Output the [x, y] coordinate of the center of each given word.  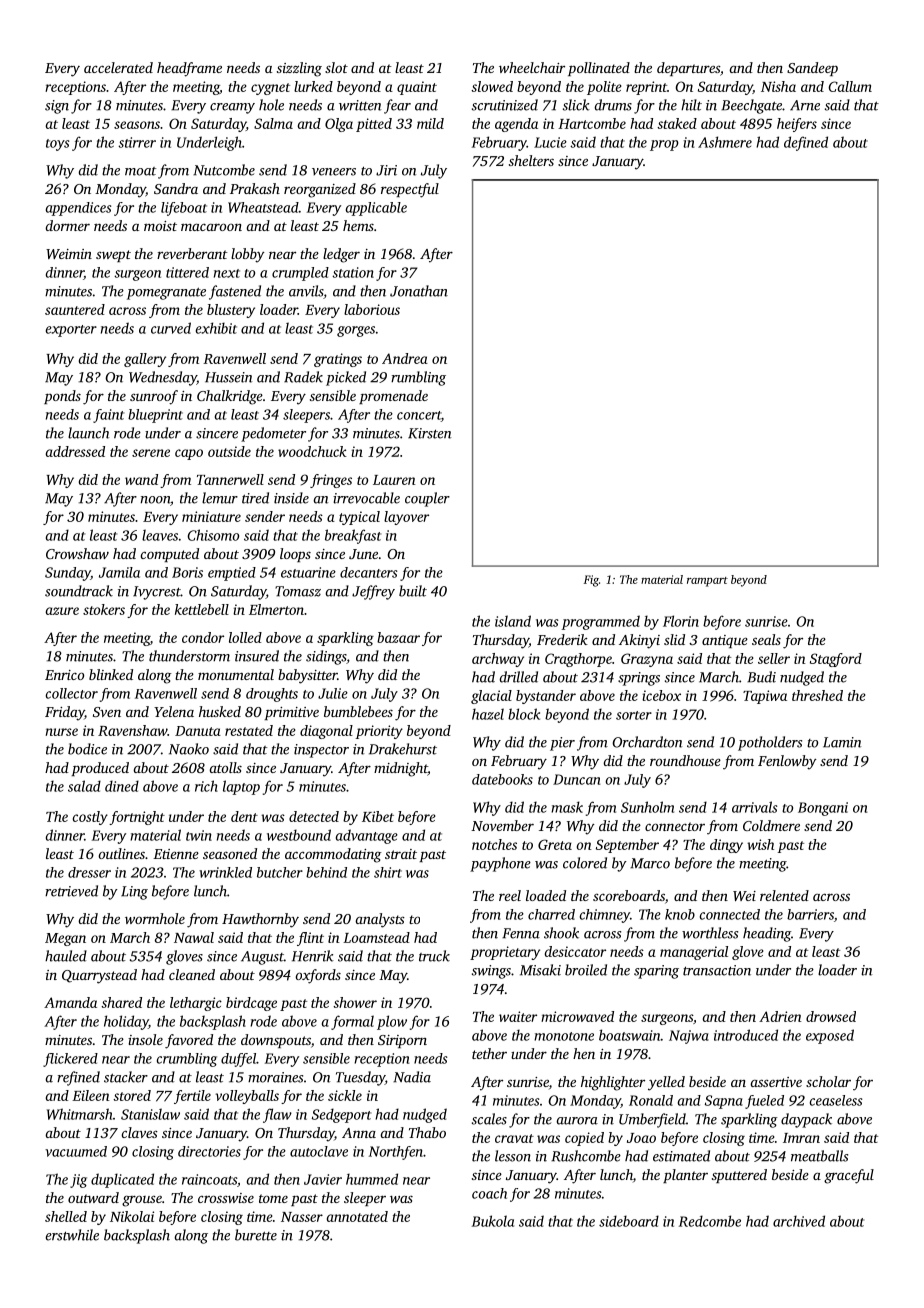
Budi [761, 677]
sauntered [75, 309]
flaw [277, 1115]
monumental [236, 674]
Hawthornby [260, 920]
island [513, 621]
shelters [531, 160]
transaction [717, 970]
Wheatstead [263, 207]
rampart [707, 582]
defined [806, 143]
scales [489, 1119]
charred [551, 914]
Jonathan [419, 291]
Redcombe [710, 1221]
